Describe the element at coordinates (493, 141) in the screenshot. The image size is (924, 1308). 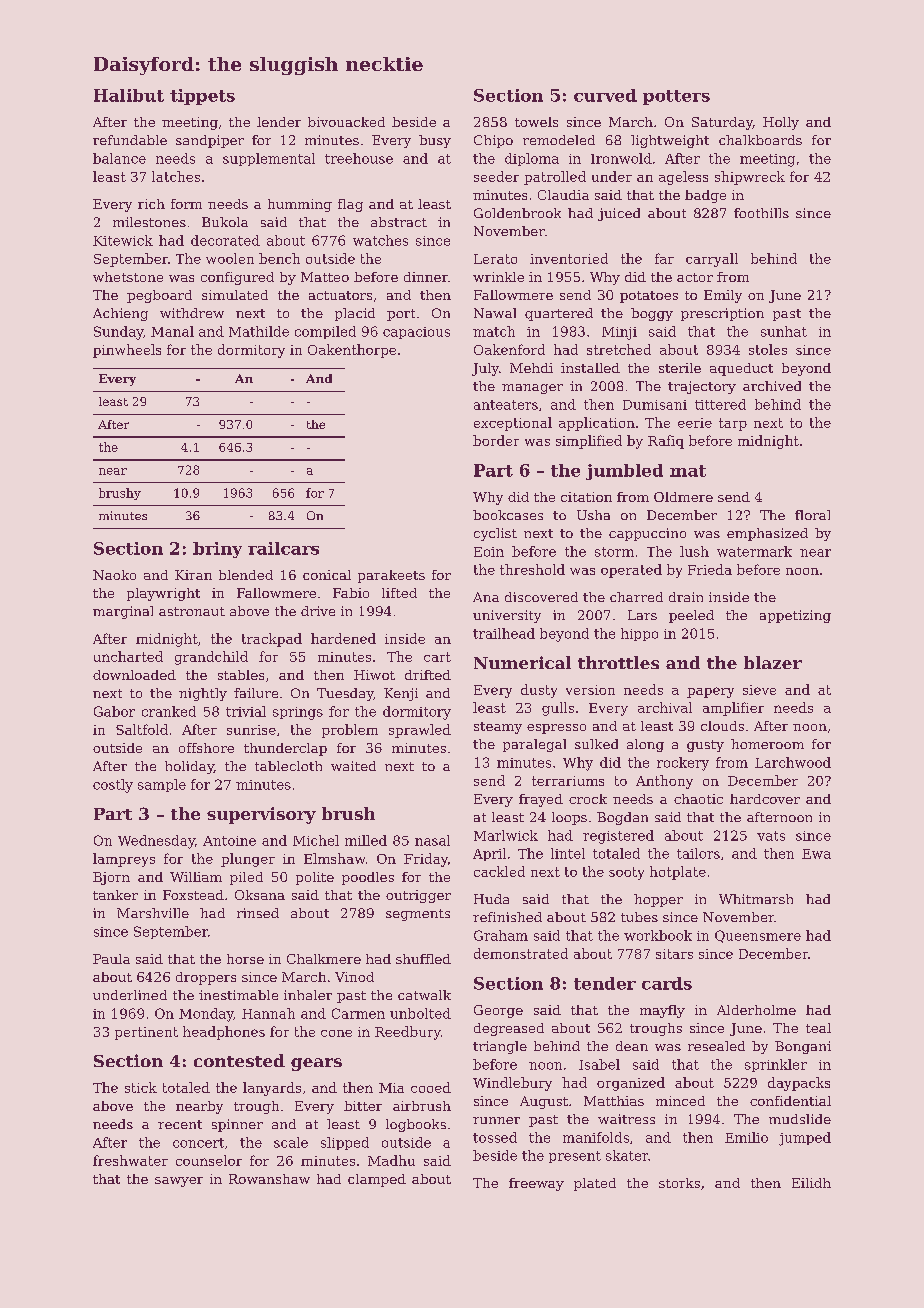
I see `Chipo` at that location.
